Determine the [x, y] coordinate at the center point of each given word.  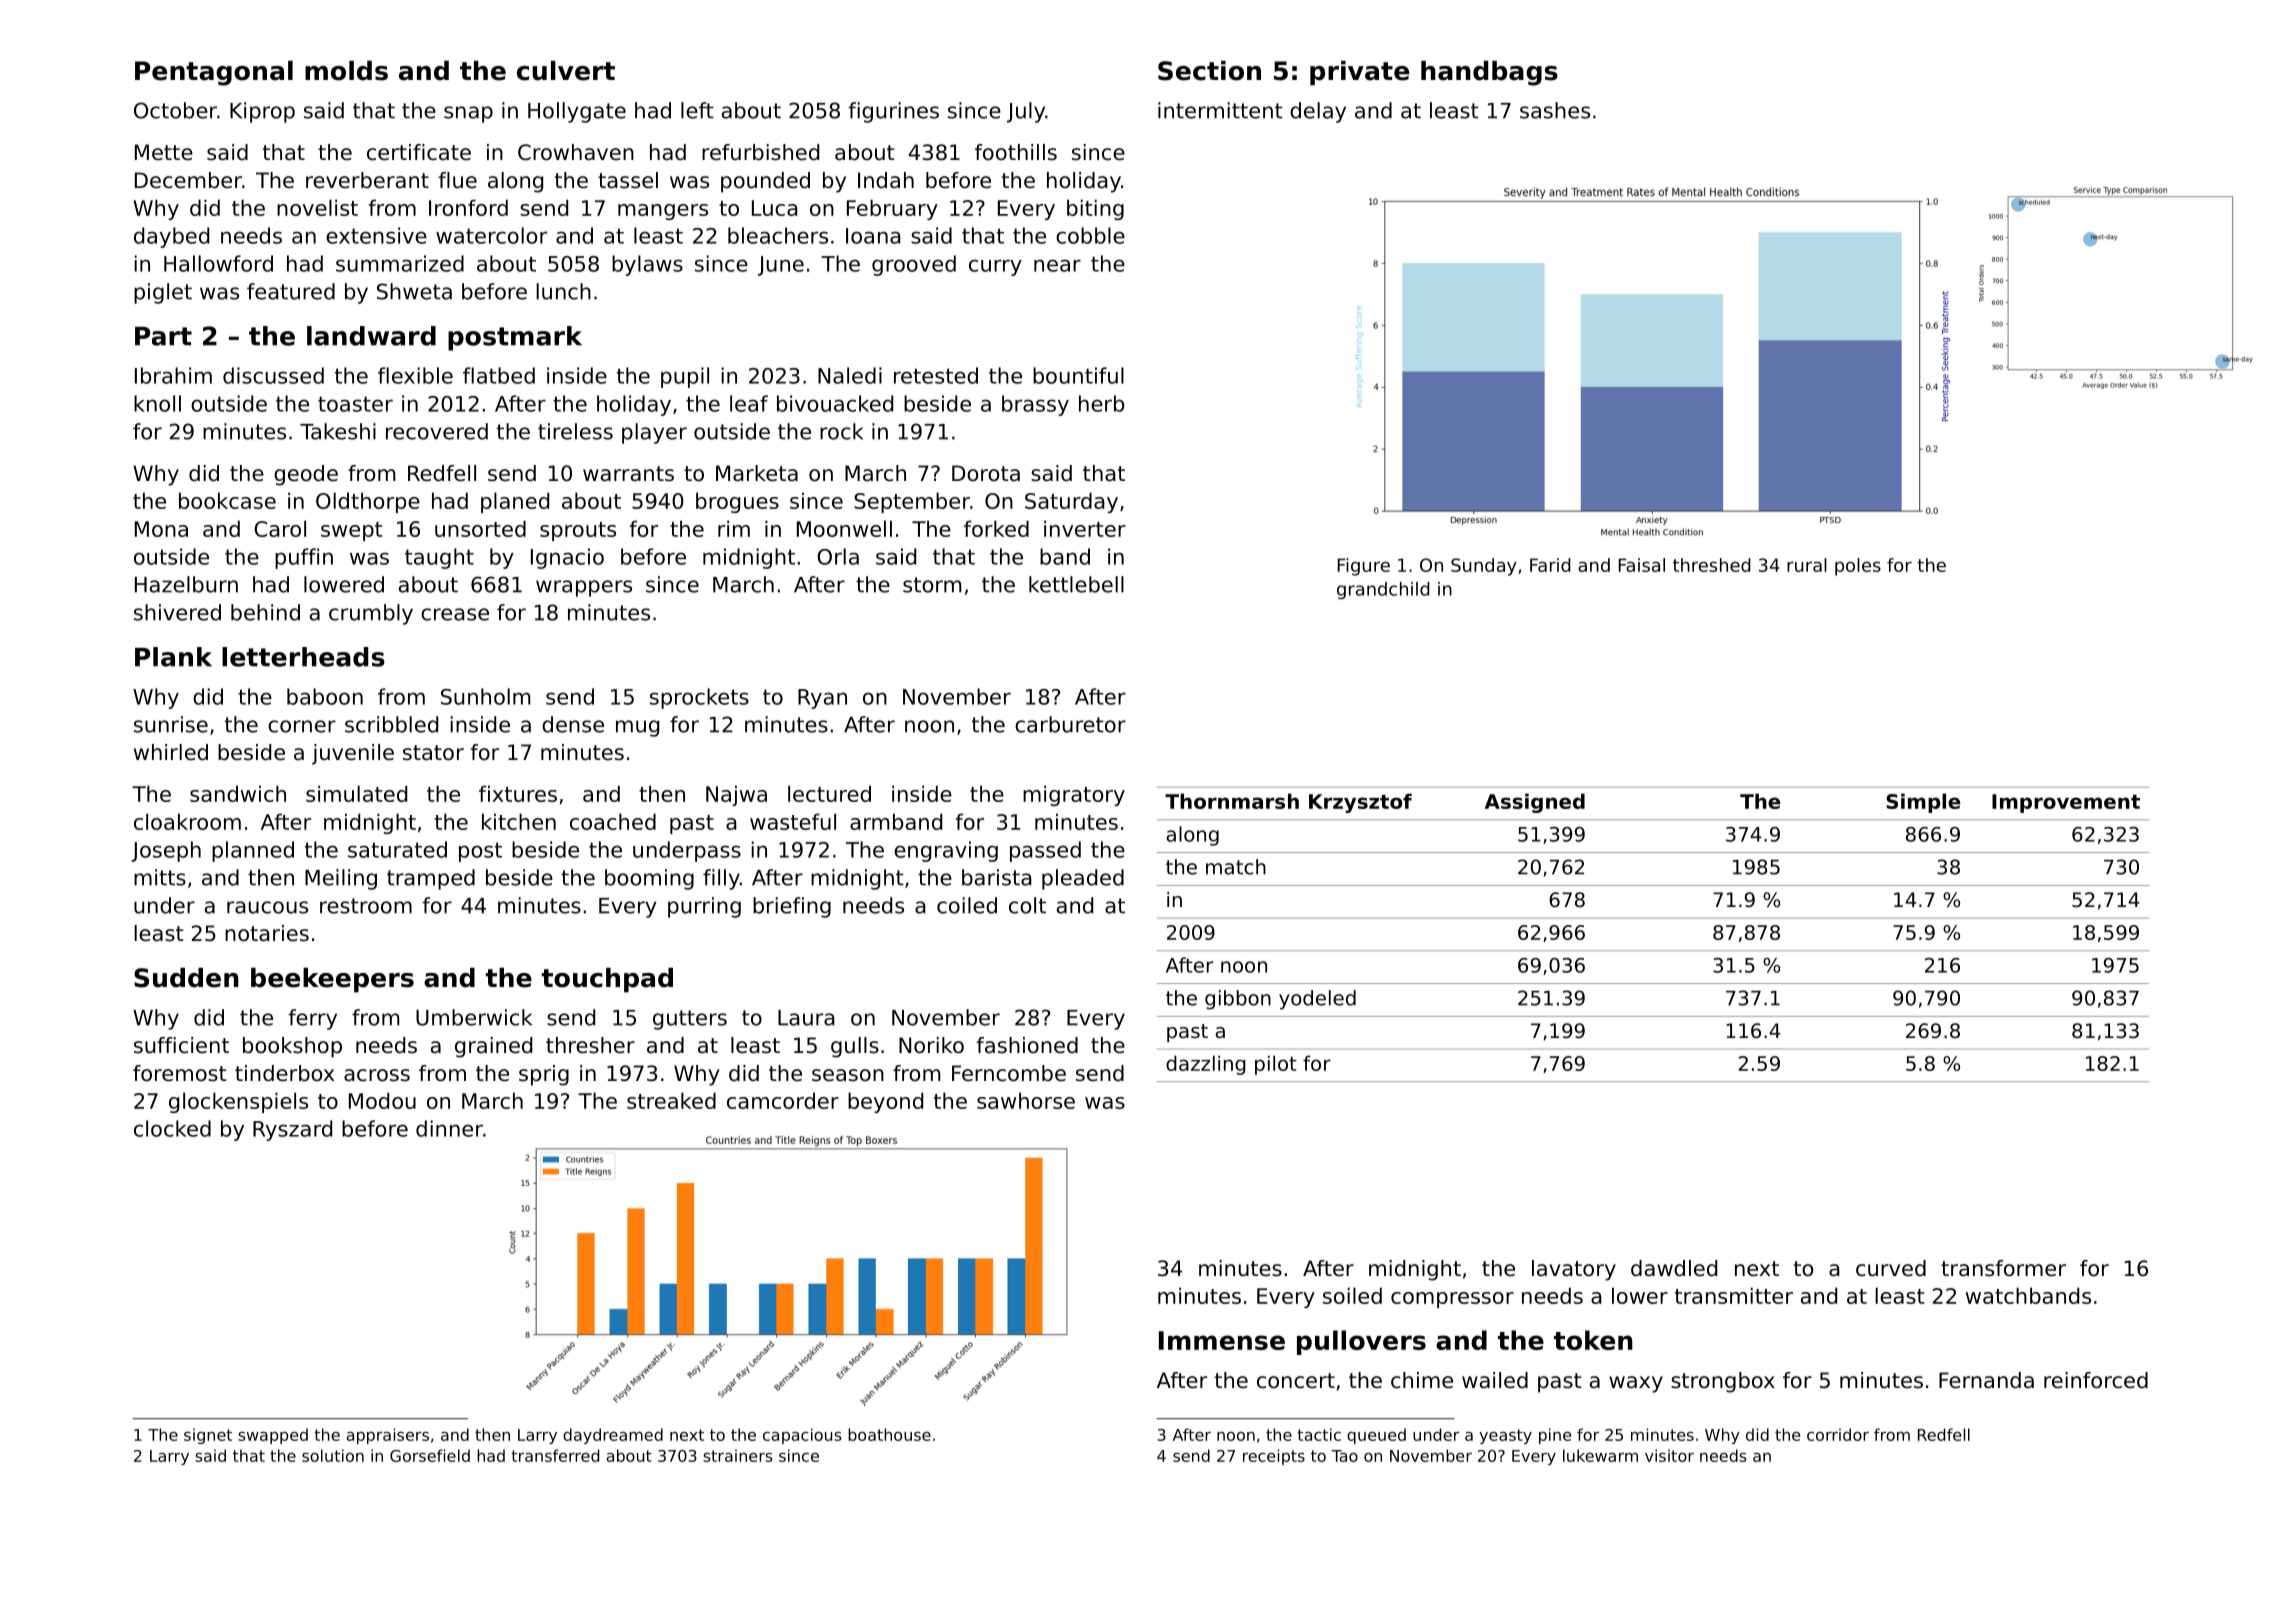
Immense [1222, 1340]
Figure [1364, 567]
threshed [1712, 565]
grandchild [1383, 590]
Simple [1923, 803]
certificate [419, 152]
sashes [1555, 110]
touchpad [607, 980]
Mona [161, 529]
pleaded [1083, 879]
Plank [173, 657]
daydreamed [613, 1436]
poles [1858, 567]
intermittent [1220, 110]
